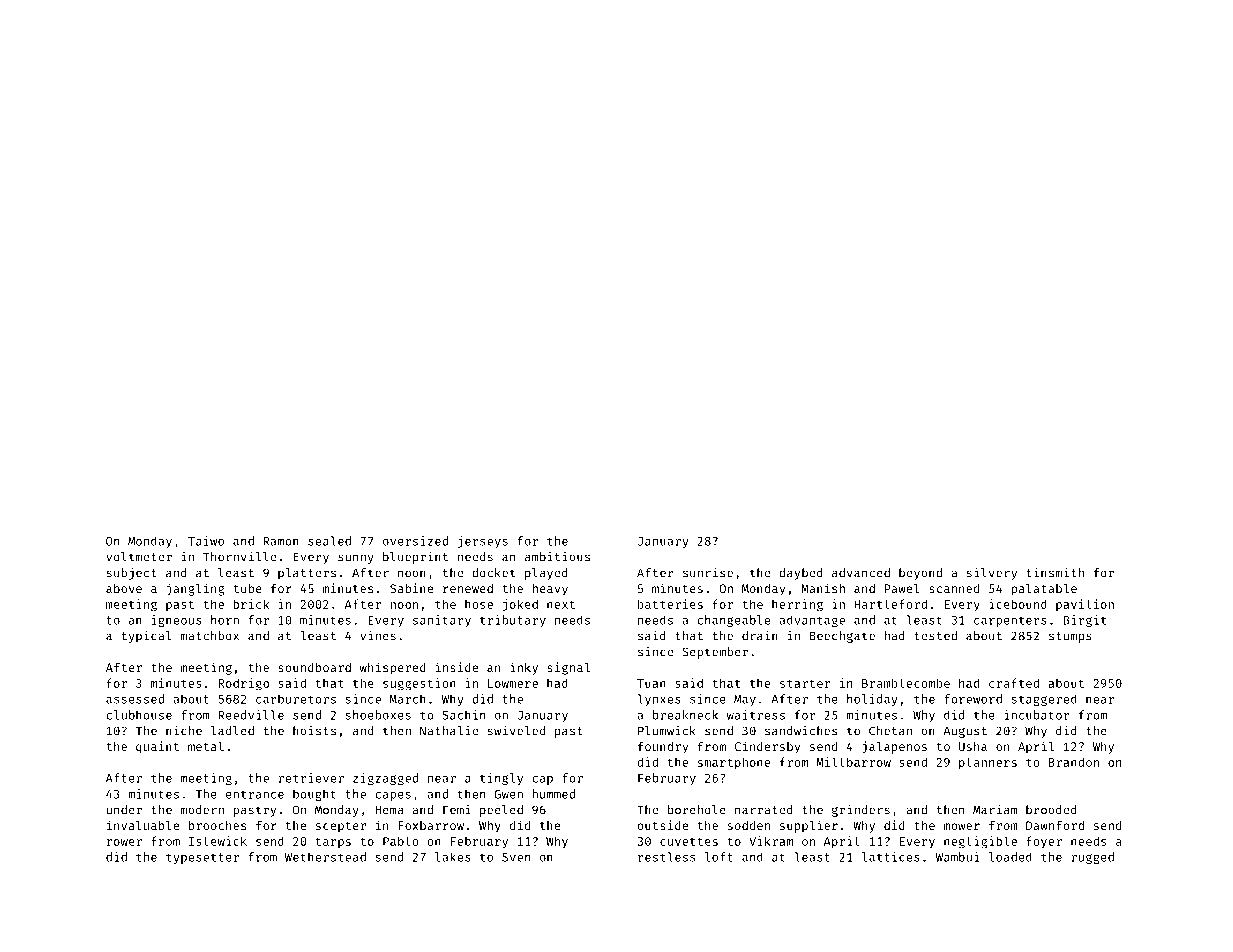  Describe the element at coordinates (973, 699) in the screenshot. I see `foreword` at that location.
